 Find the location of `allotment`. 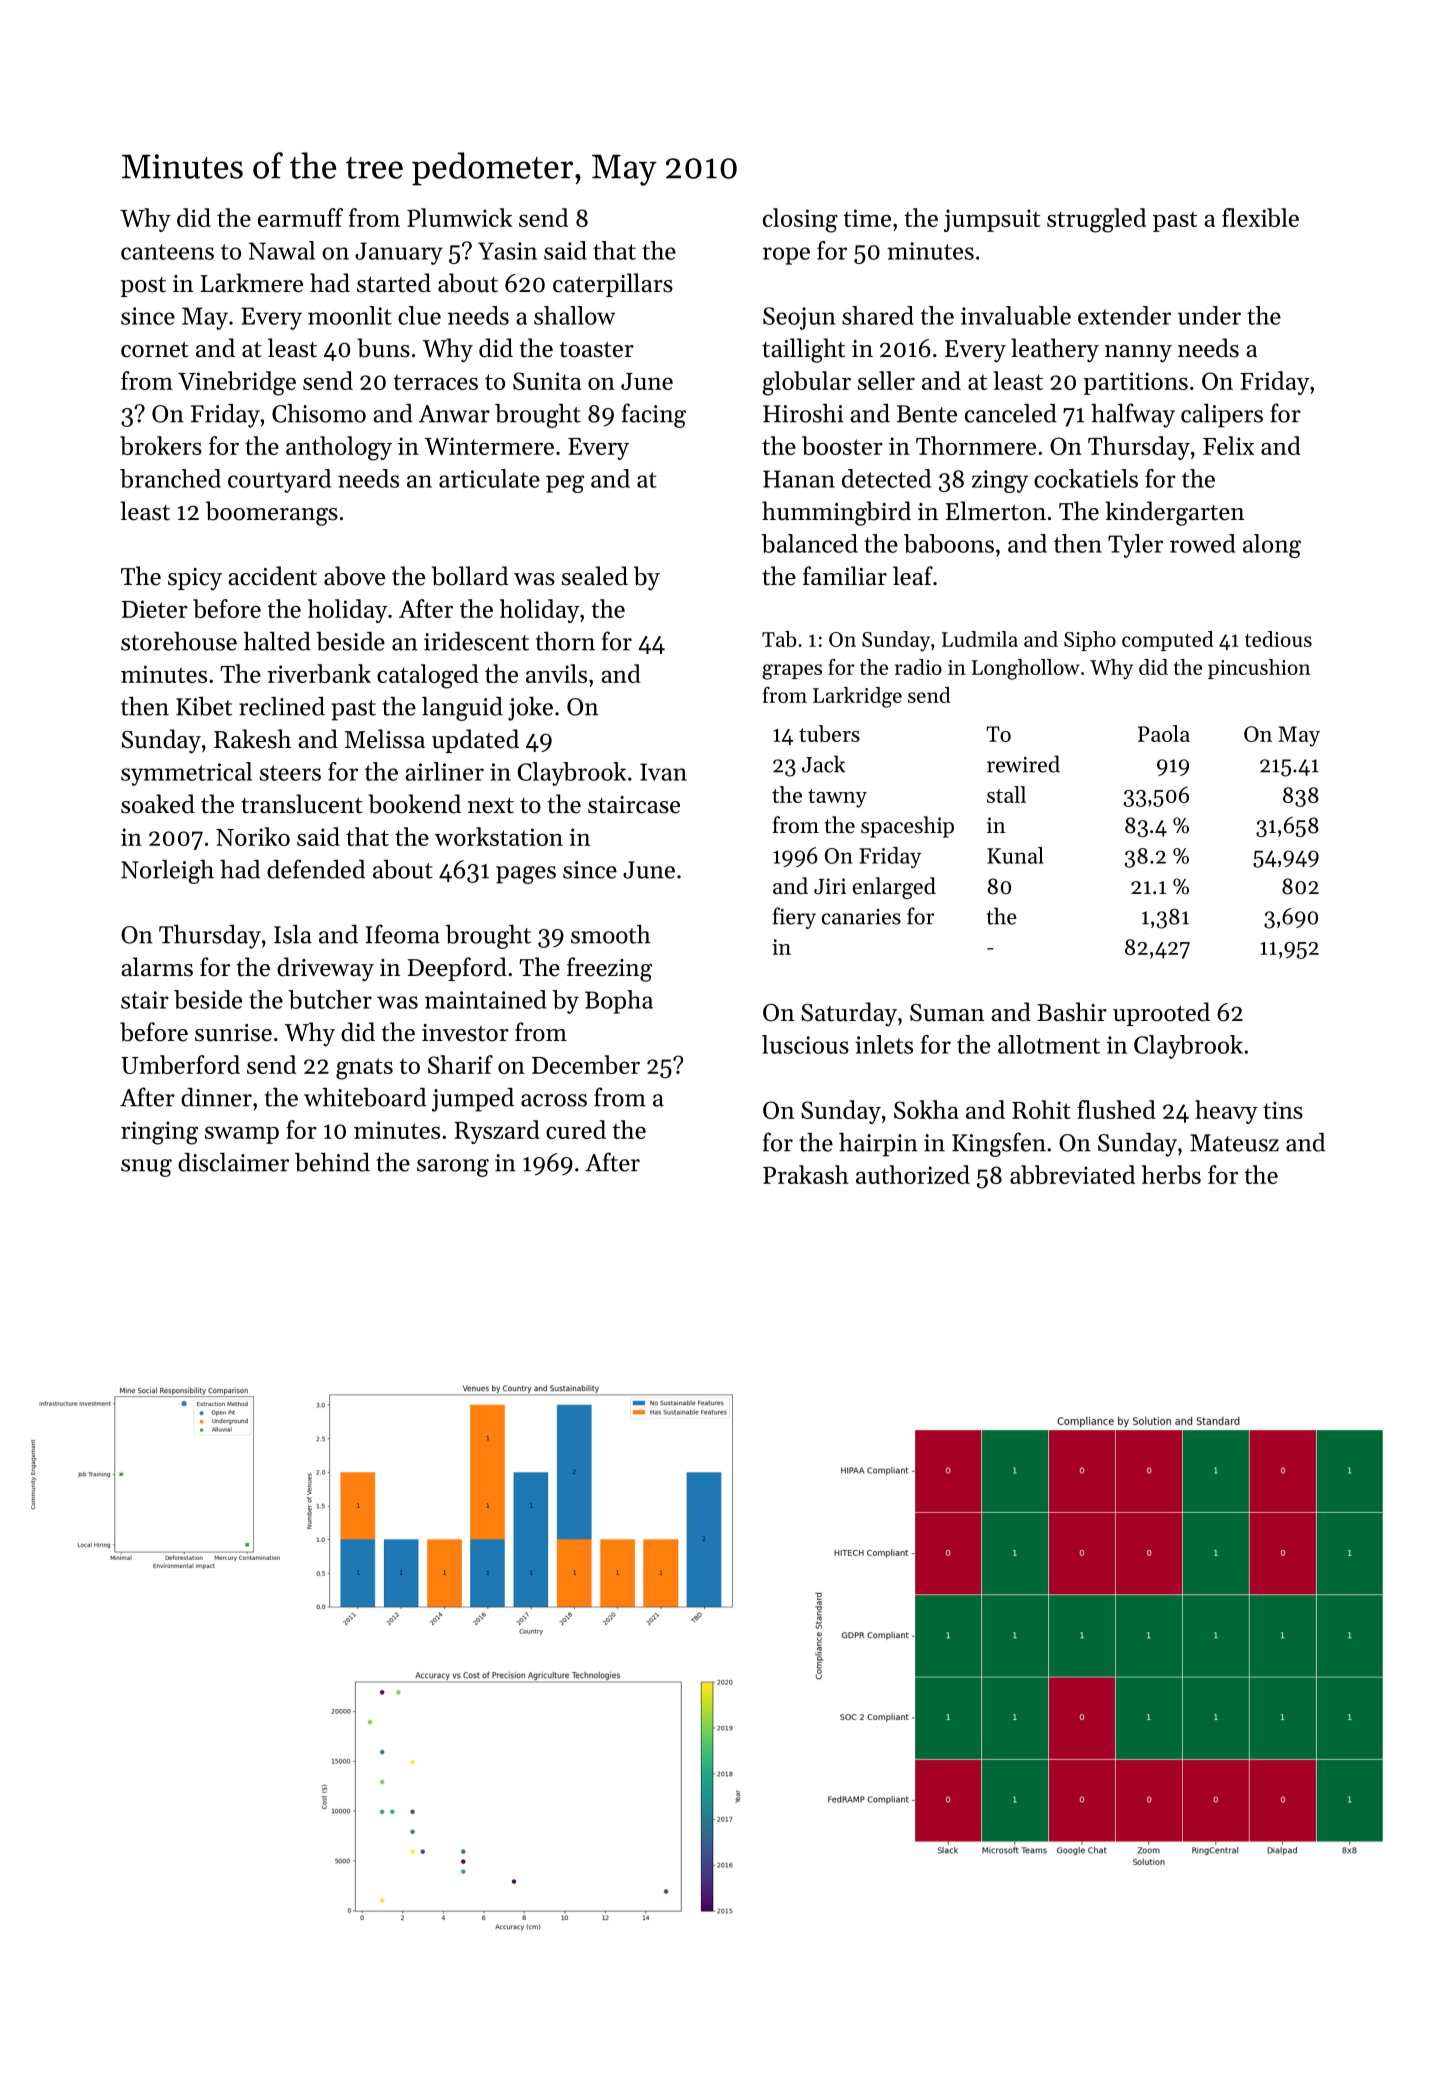

allotment is located at coordinates (1049, 1044).
